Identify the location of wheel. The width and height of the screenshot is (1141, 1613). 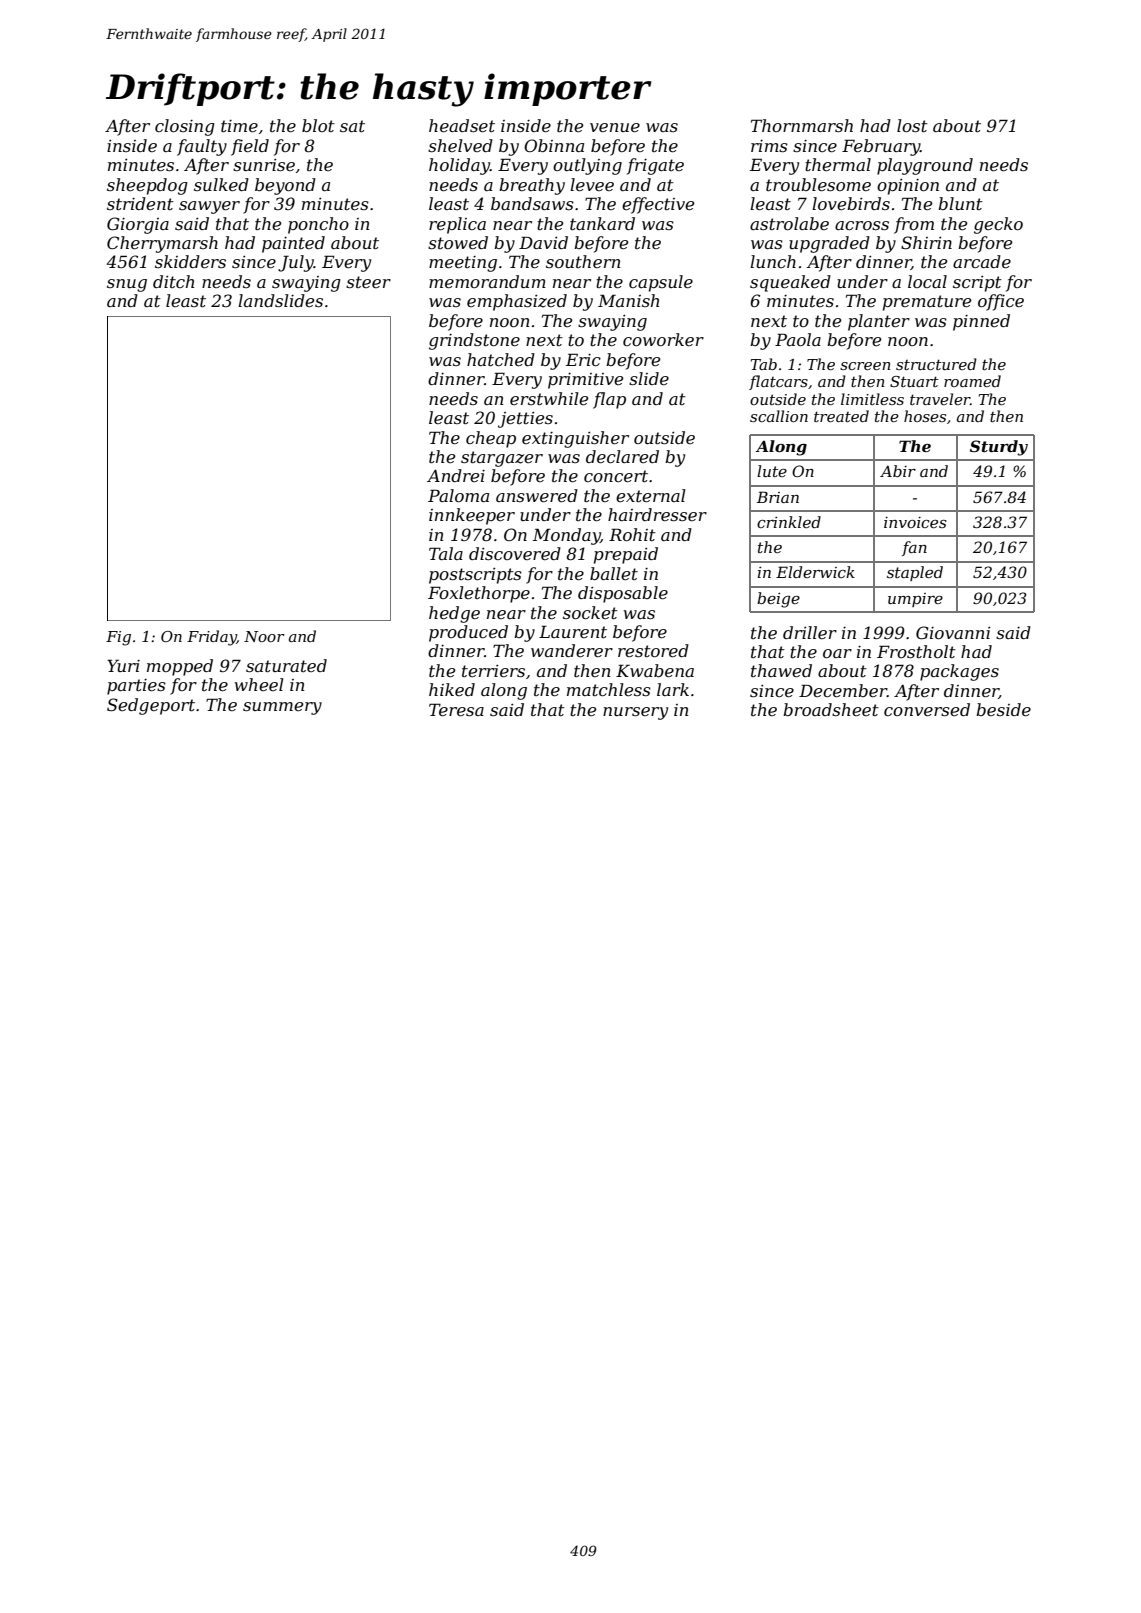
(258, 684).
